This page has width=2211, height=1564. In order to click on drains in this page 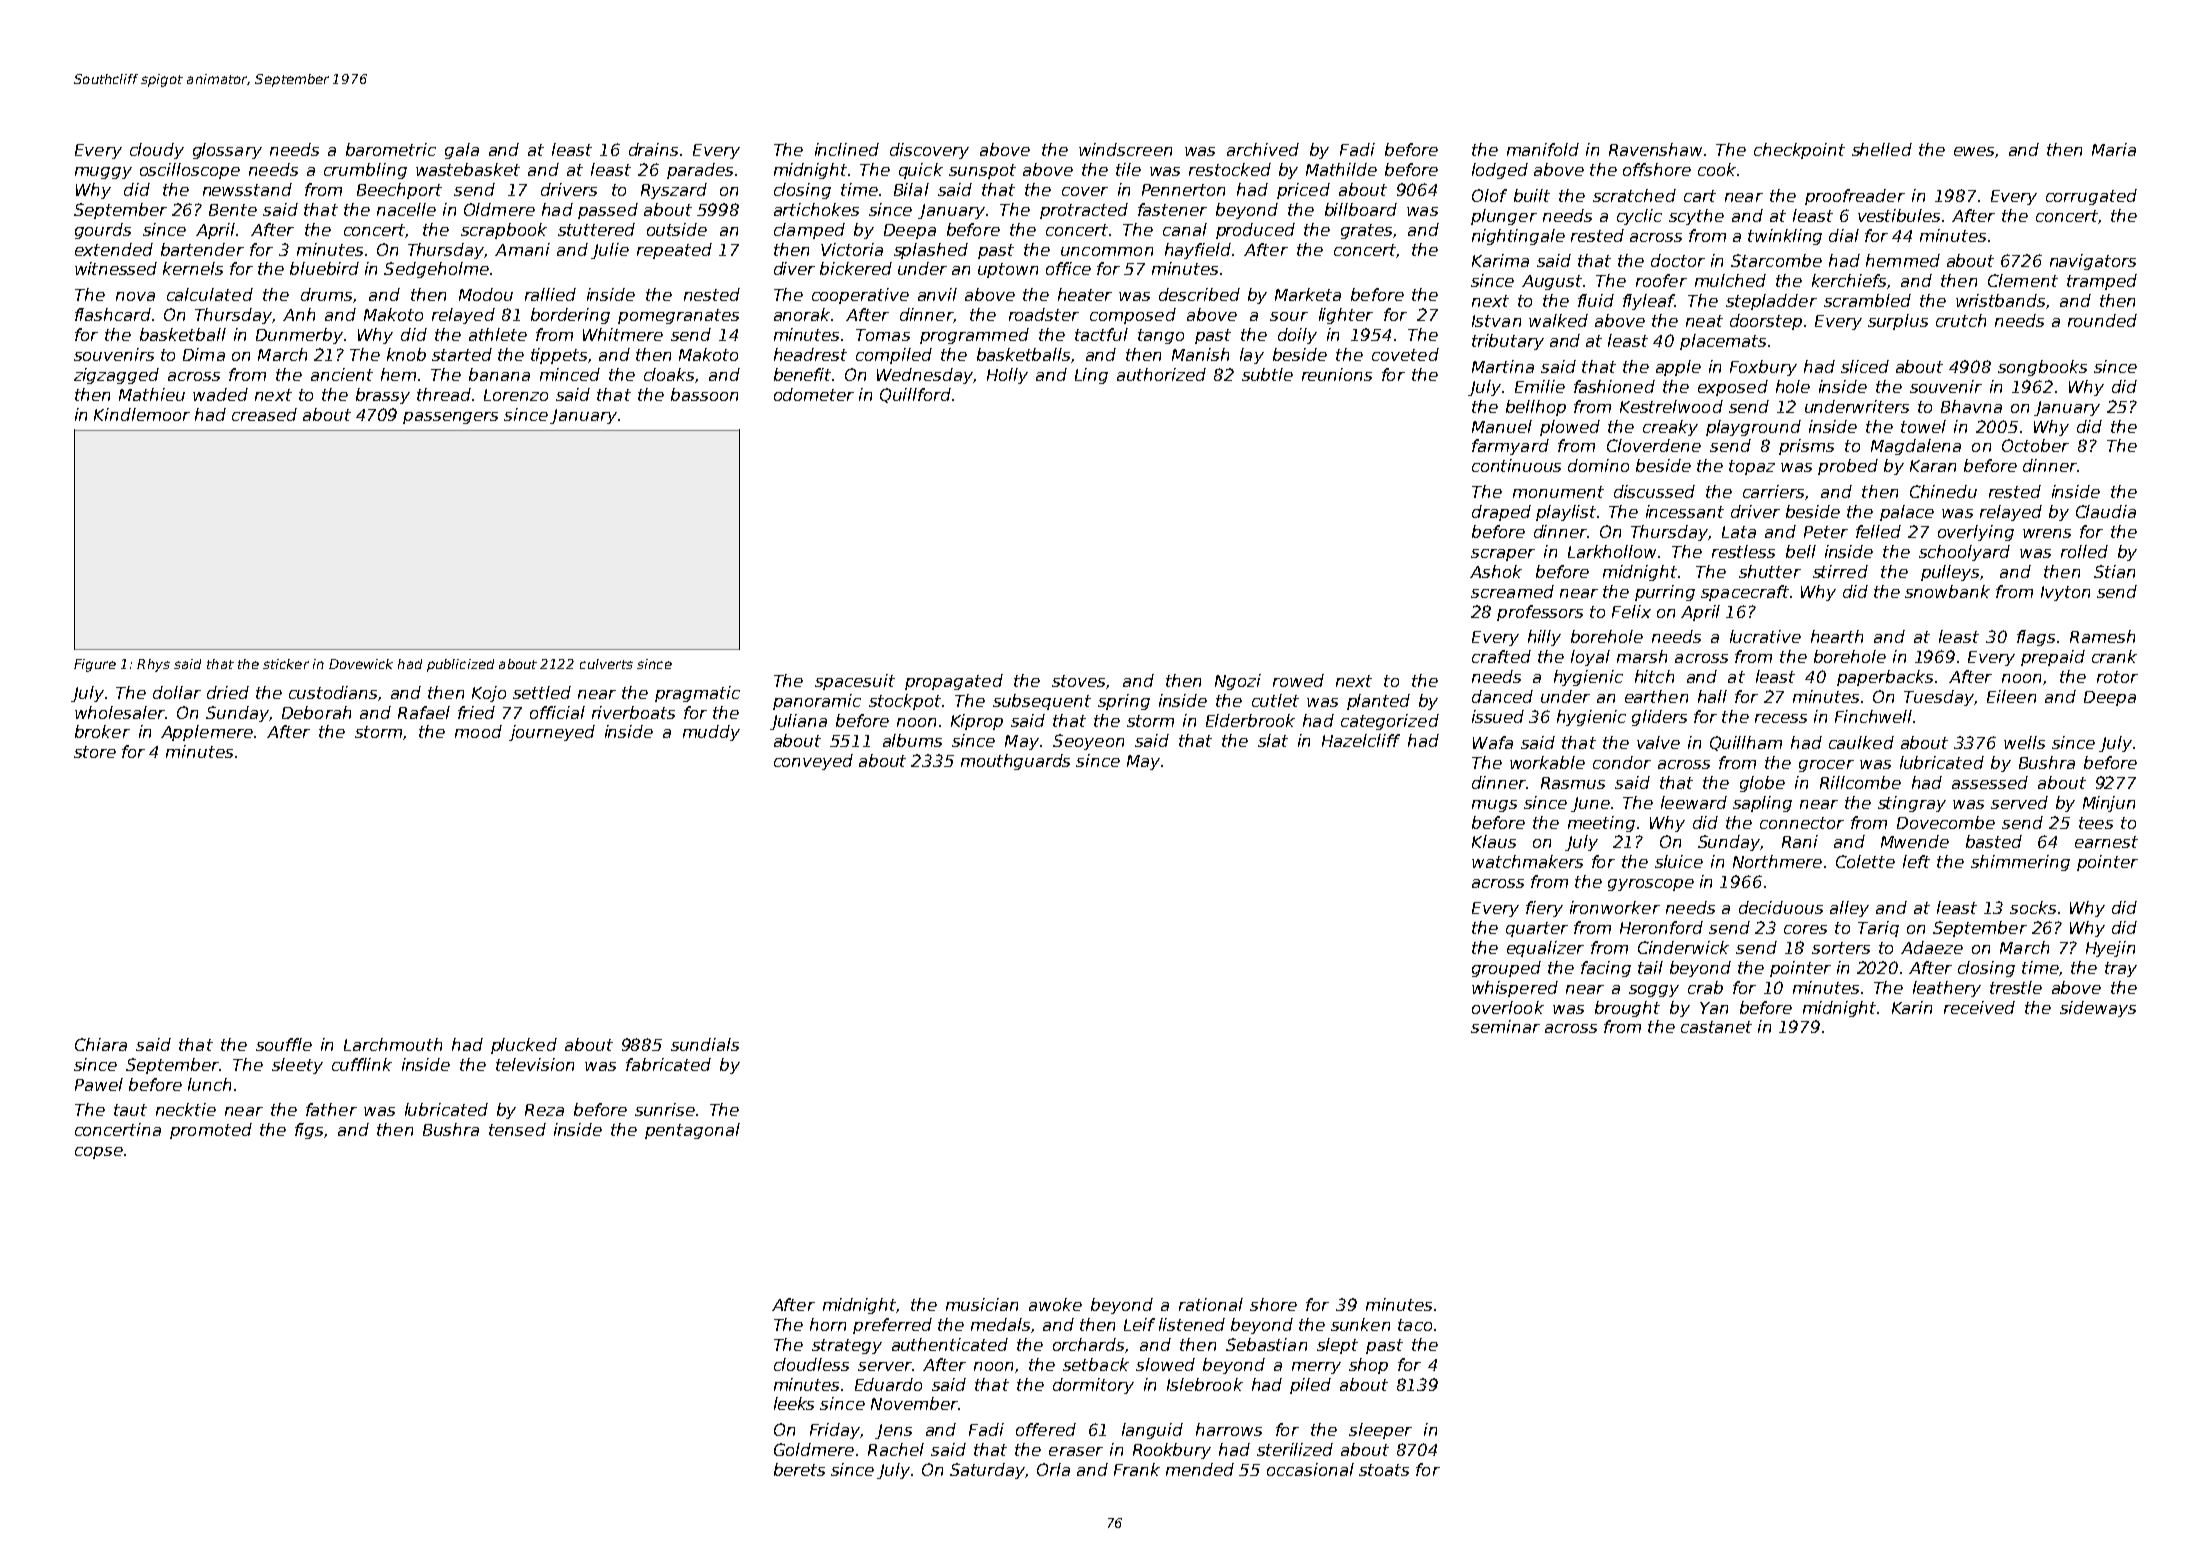, I will do `click(653, 149)`.
